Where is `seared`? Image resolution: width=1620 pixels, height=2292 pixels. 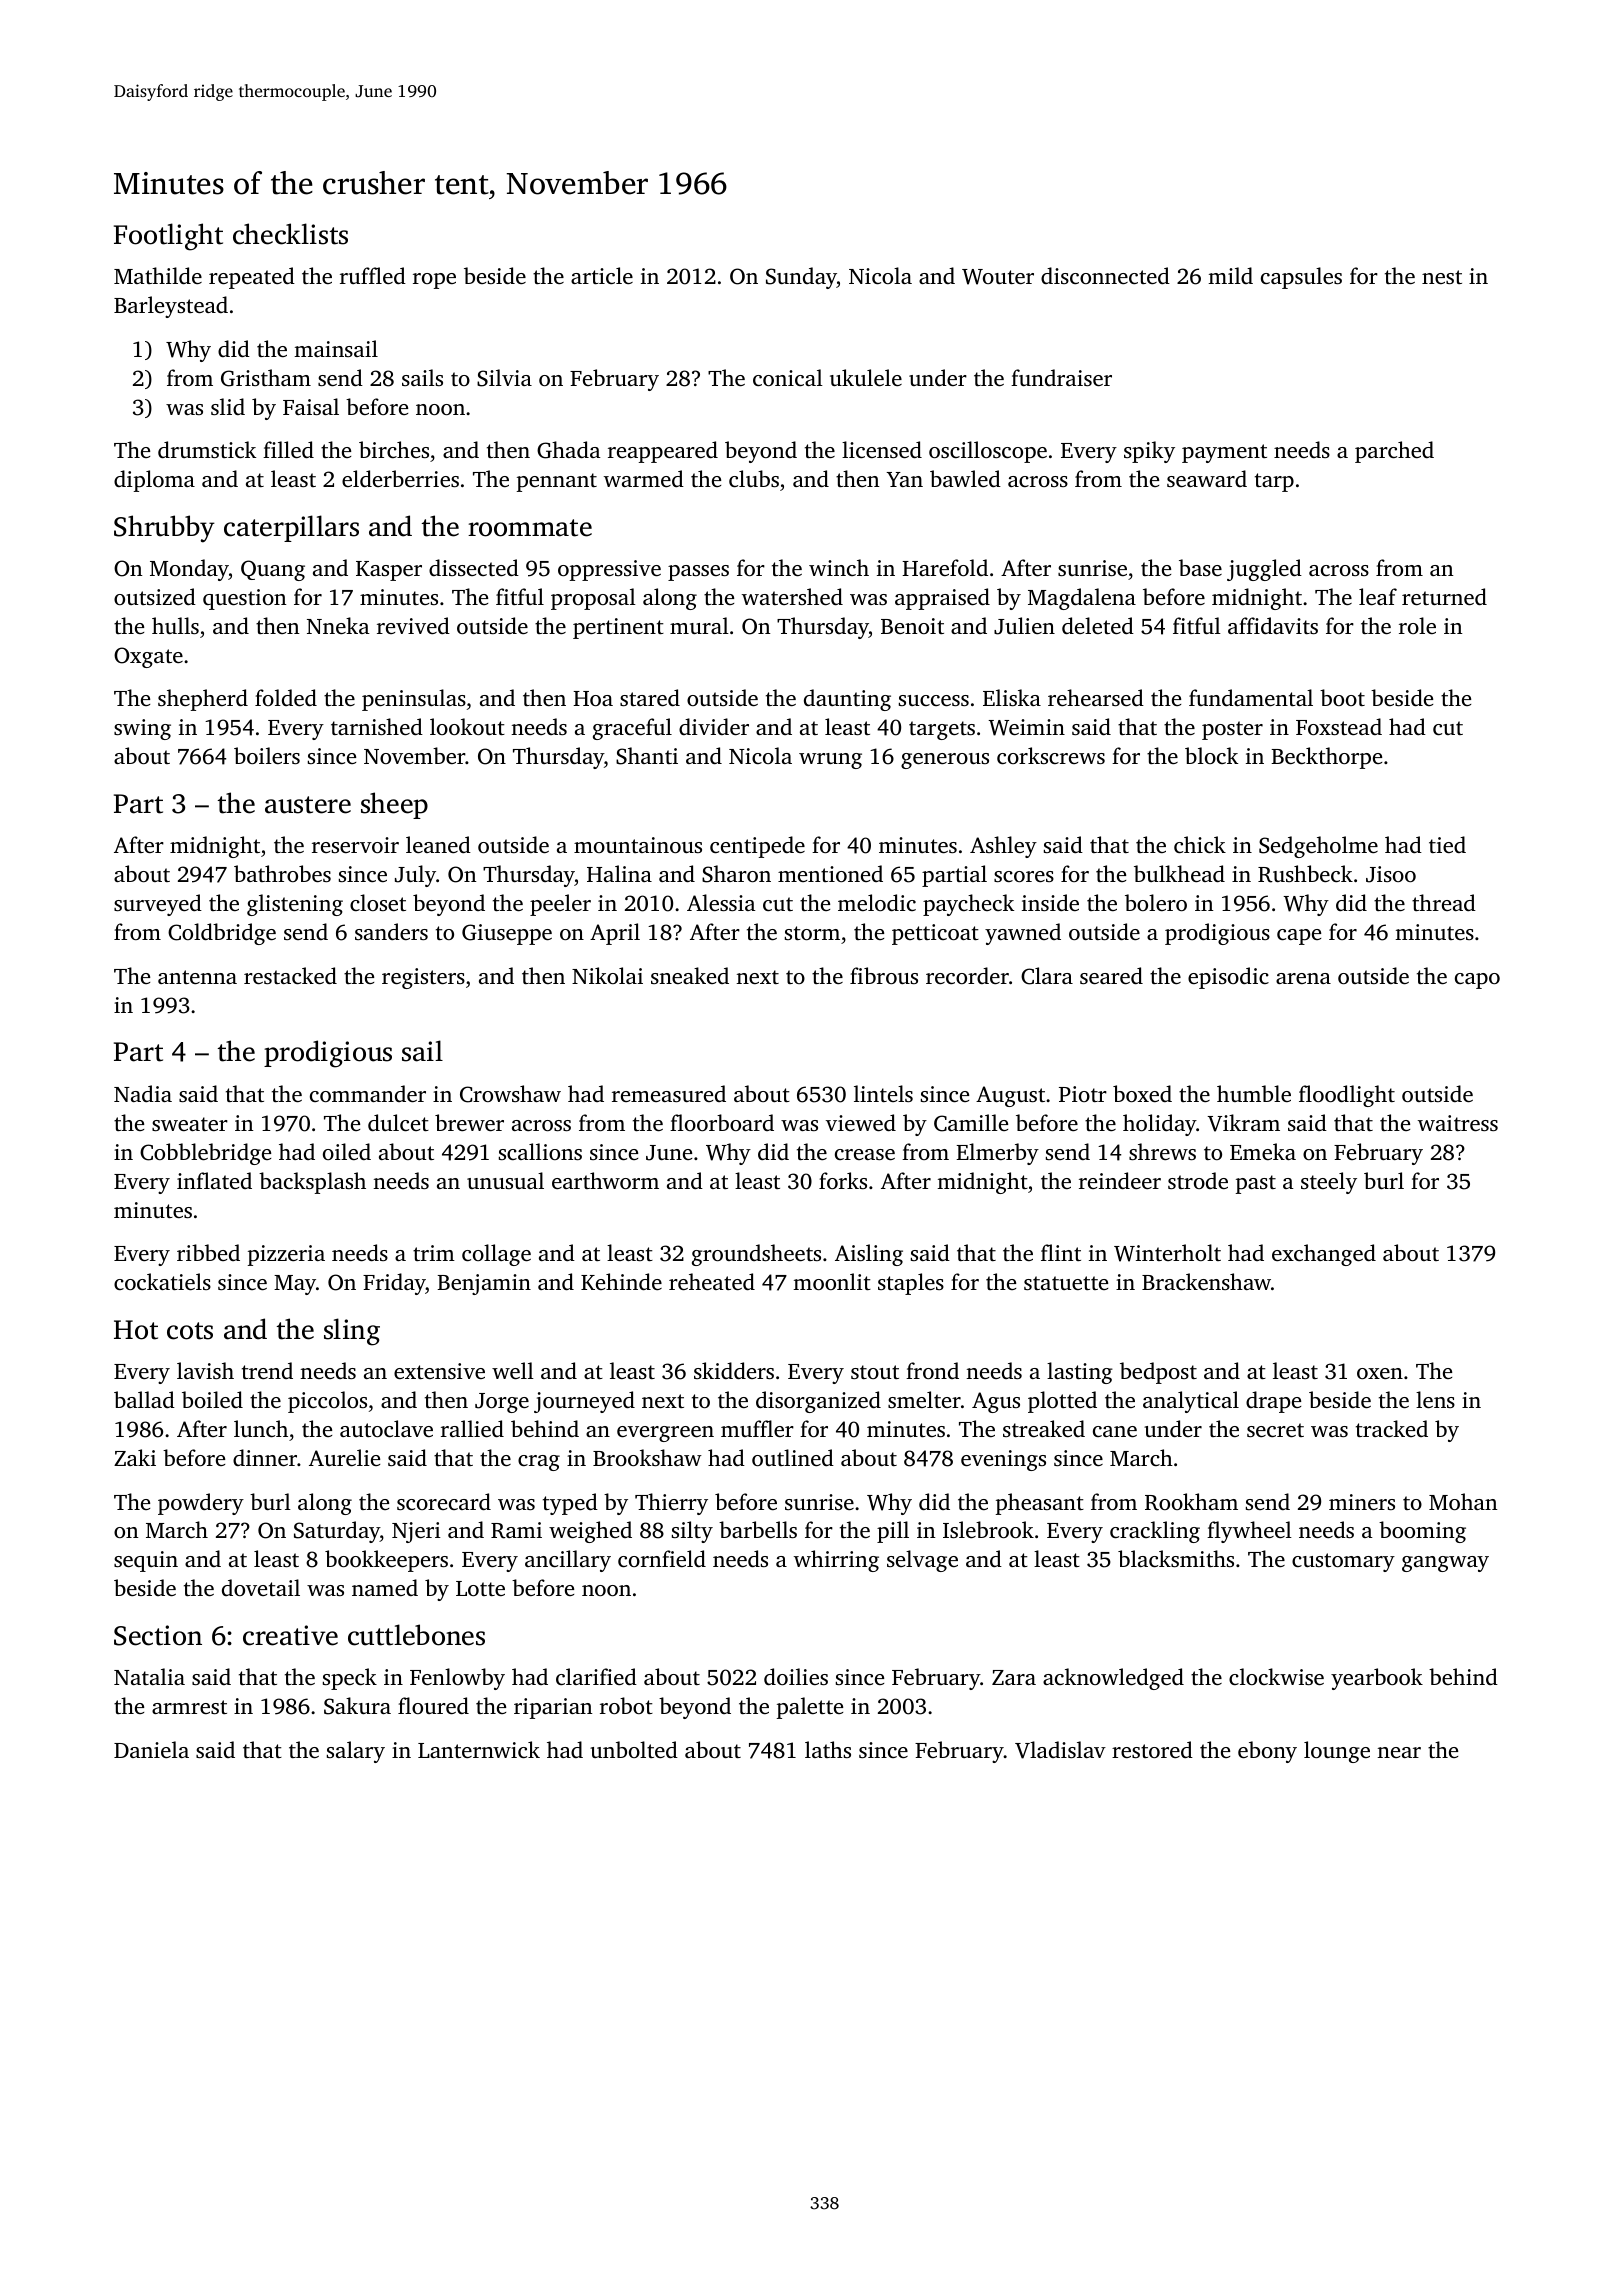 seared is located at coordinates (1111, 975).
